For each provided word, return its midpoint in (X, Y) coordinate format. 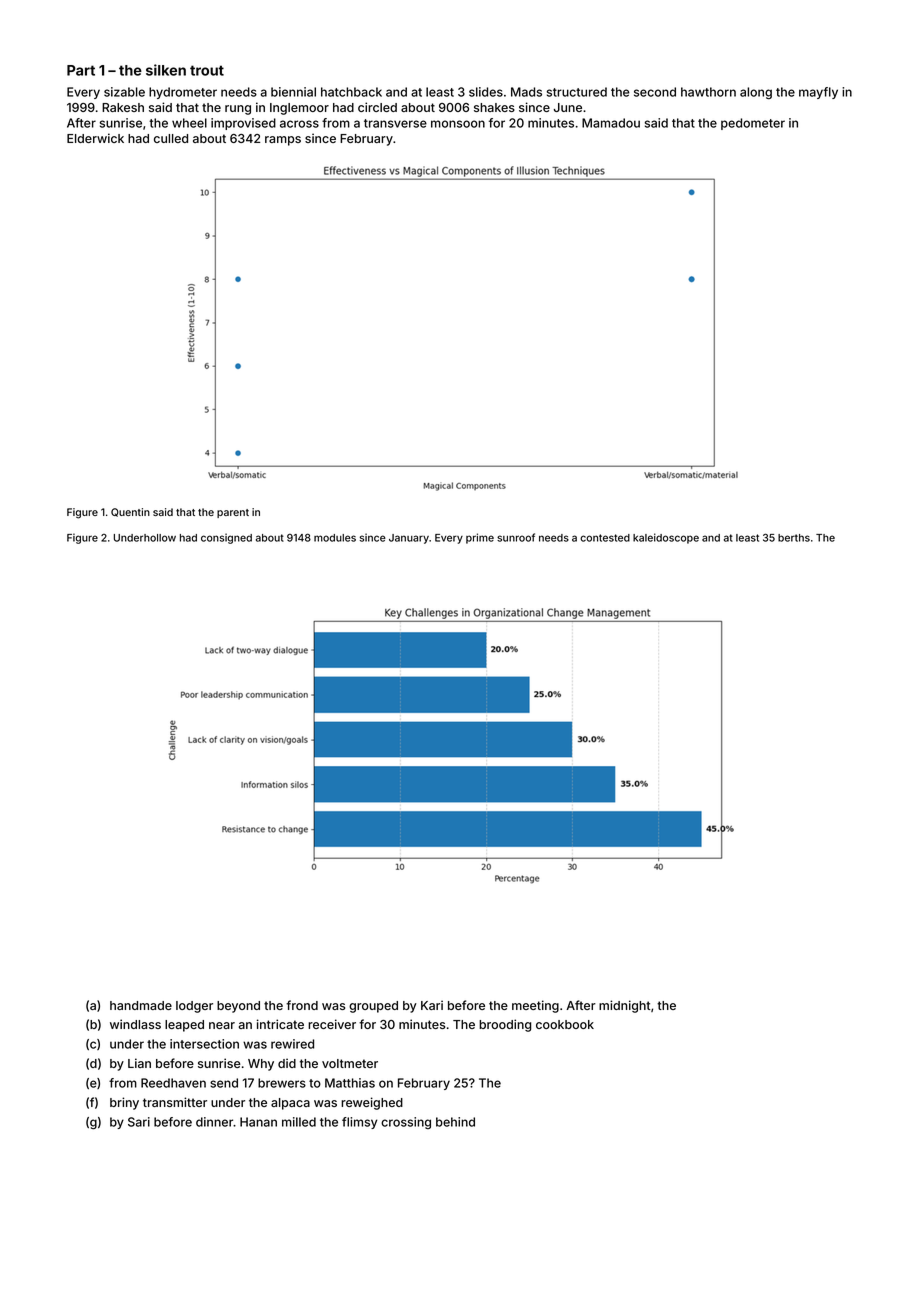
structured (577, 92)
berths (794, 538)
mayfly (818, 93)
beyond (238, 1007)
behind (455, 1122)
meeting (535, 1006)
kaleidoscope (666, 538)
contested (605, 538)
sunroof (516, 537)
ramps (283, 141)
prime (480, 538)
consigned (226, 538)
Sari (139, 1122)
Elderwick (95, 138)
